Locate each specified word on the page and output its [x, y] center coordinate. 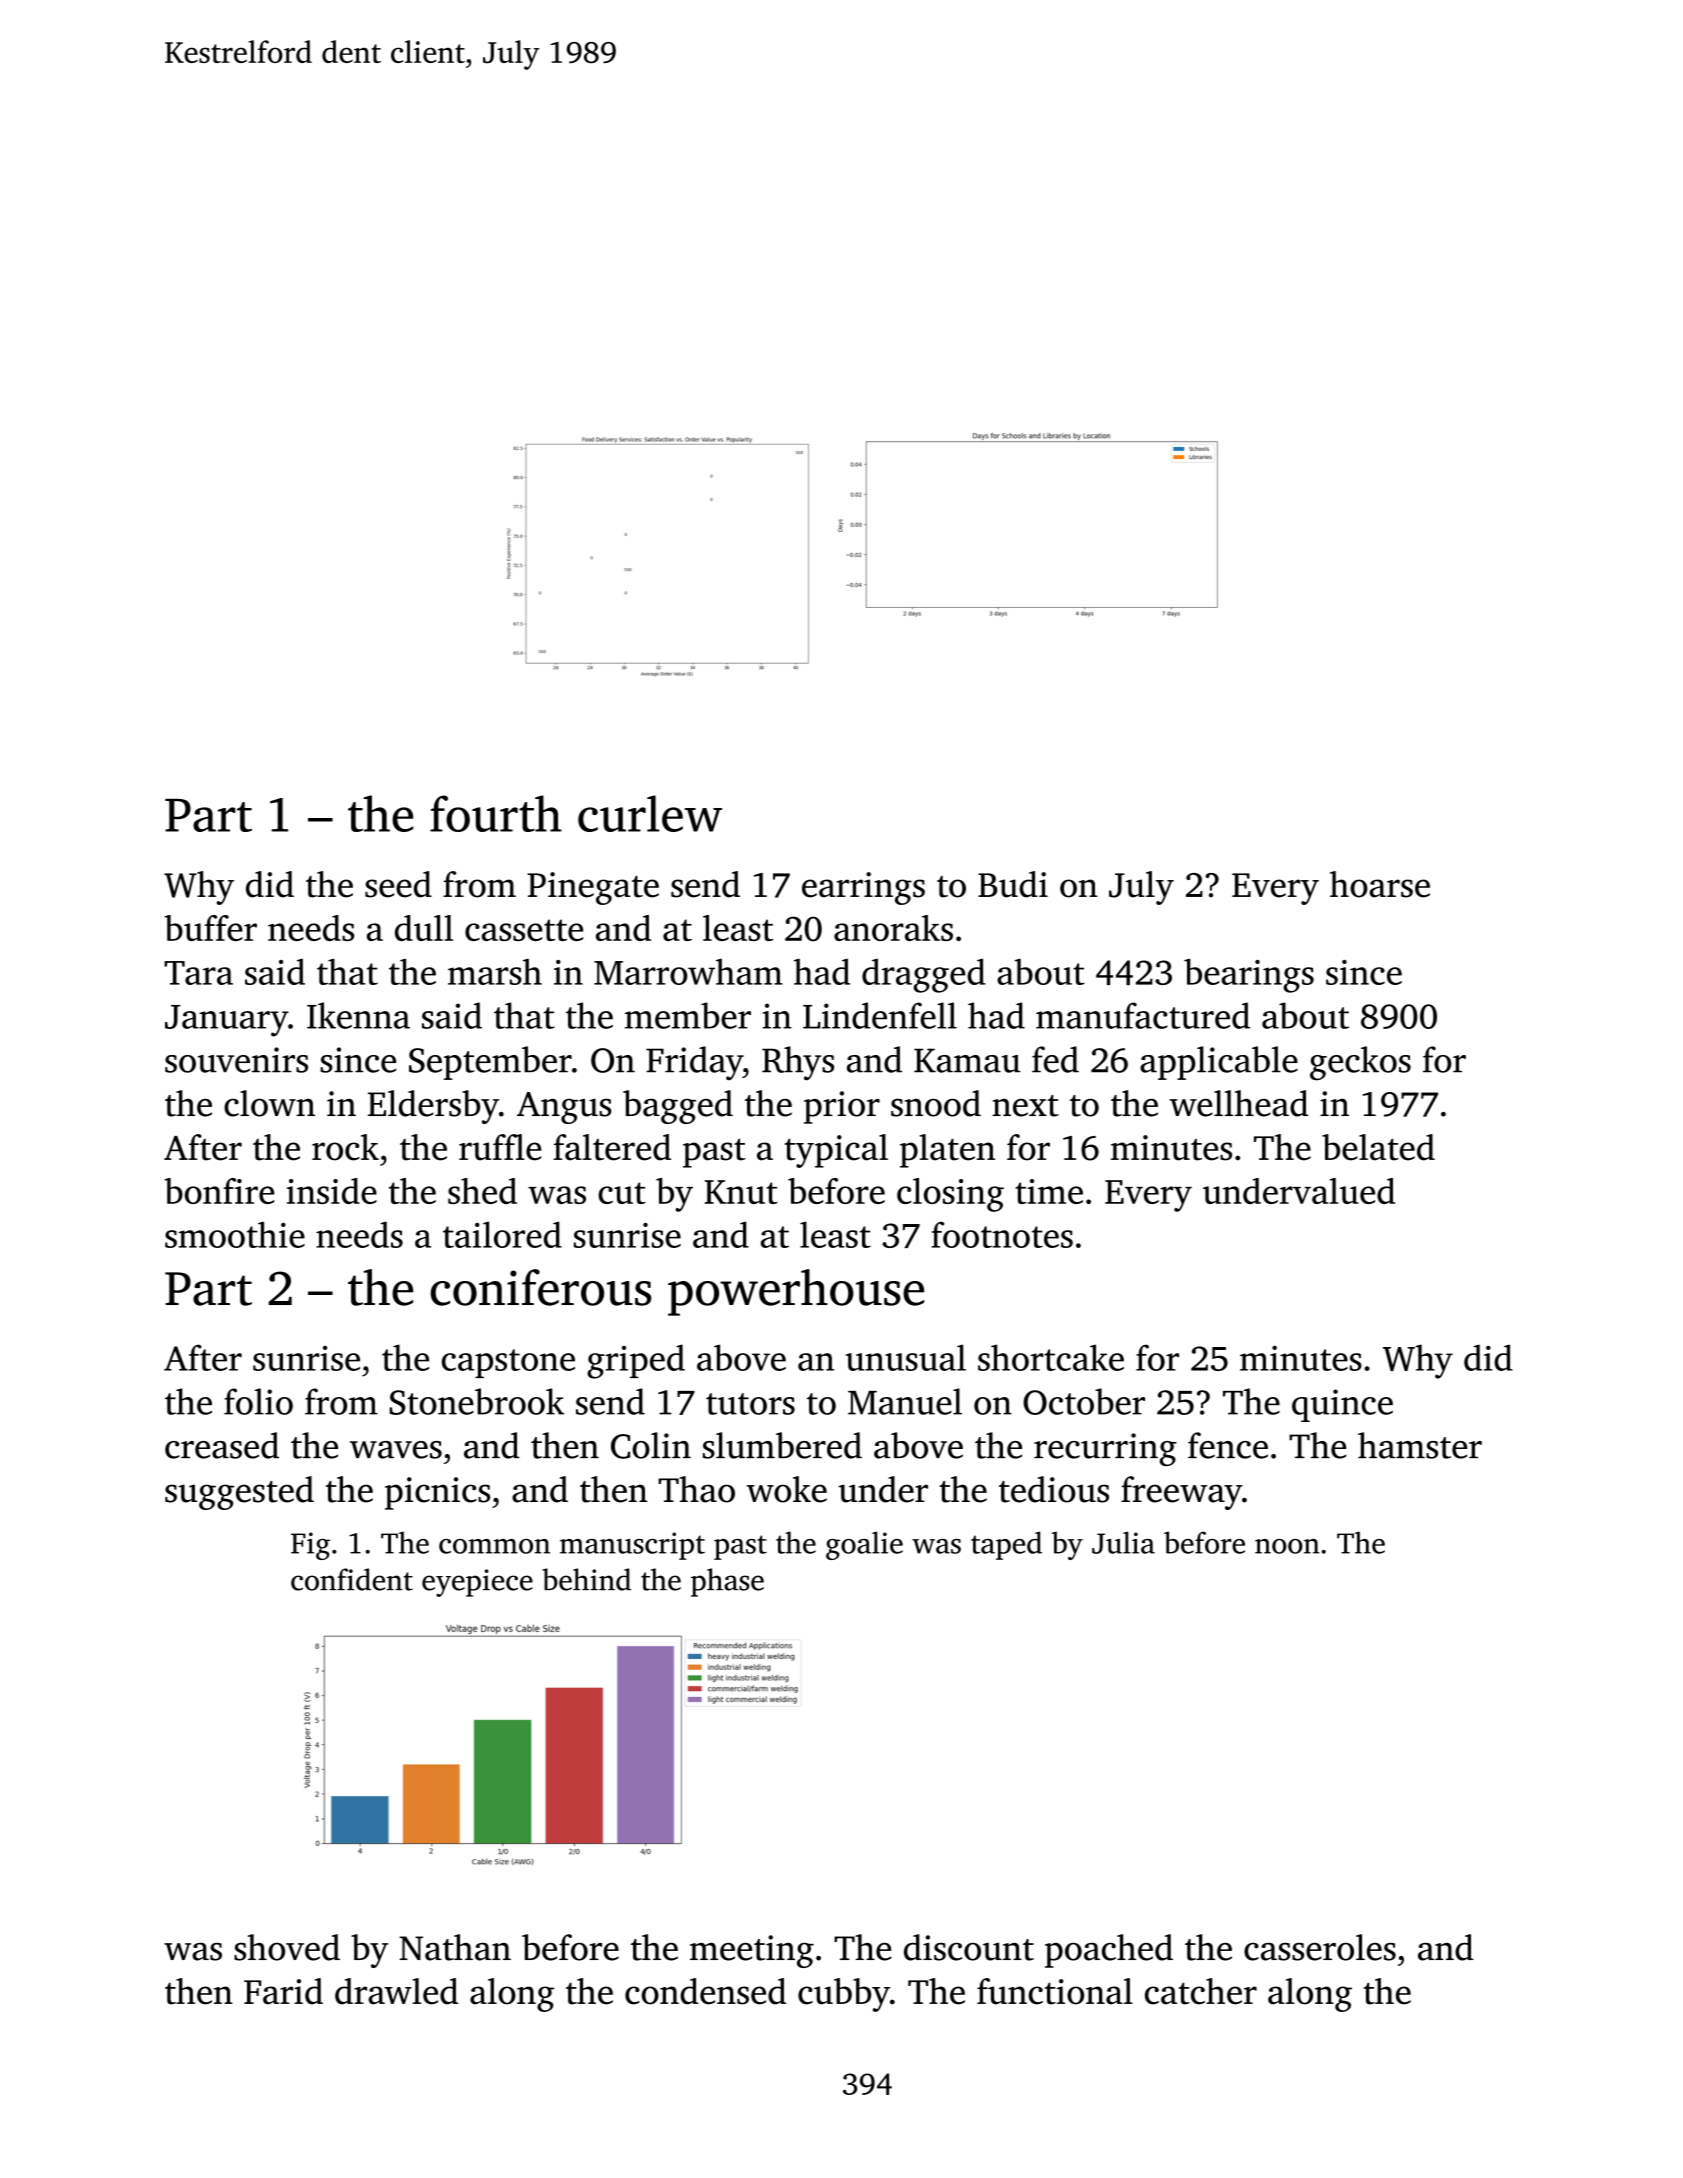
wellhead [1238, 1103]
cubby [844, 1995]
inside [332, 1191]
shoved [287, 1947]
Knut [741, 1192]
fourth [496, 813]
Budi [1013, 884]
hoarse [1380, 884]
